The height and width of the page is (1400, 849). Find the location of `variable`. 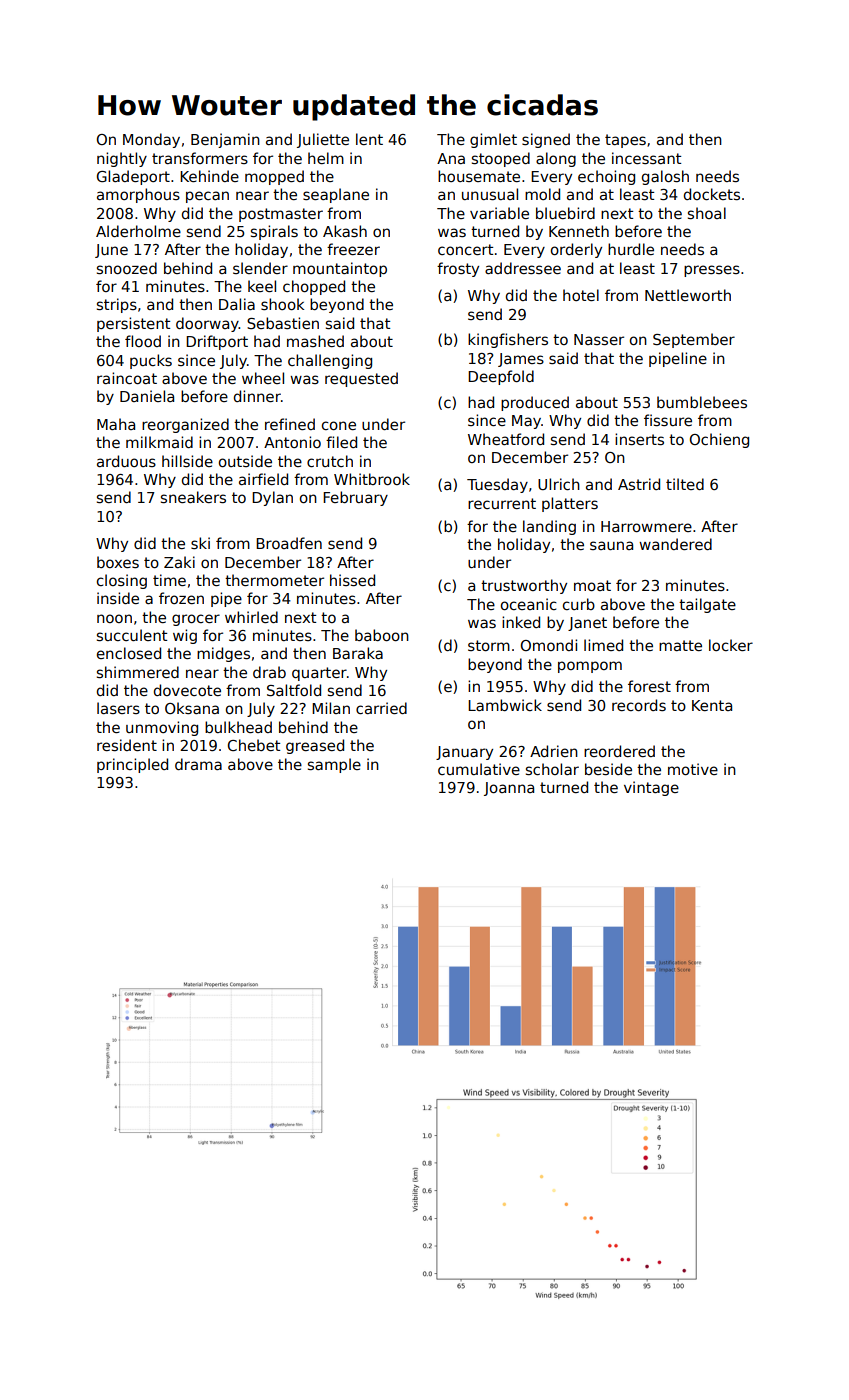

variable is located at coordinates (499, 213).
